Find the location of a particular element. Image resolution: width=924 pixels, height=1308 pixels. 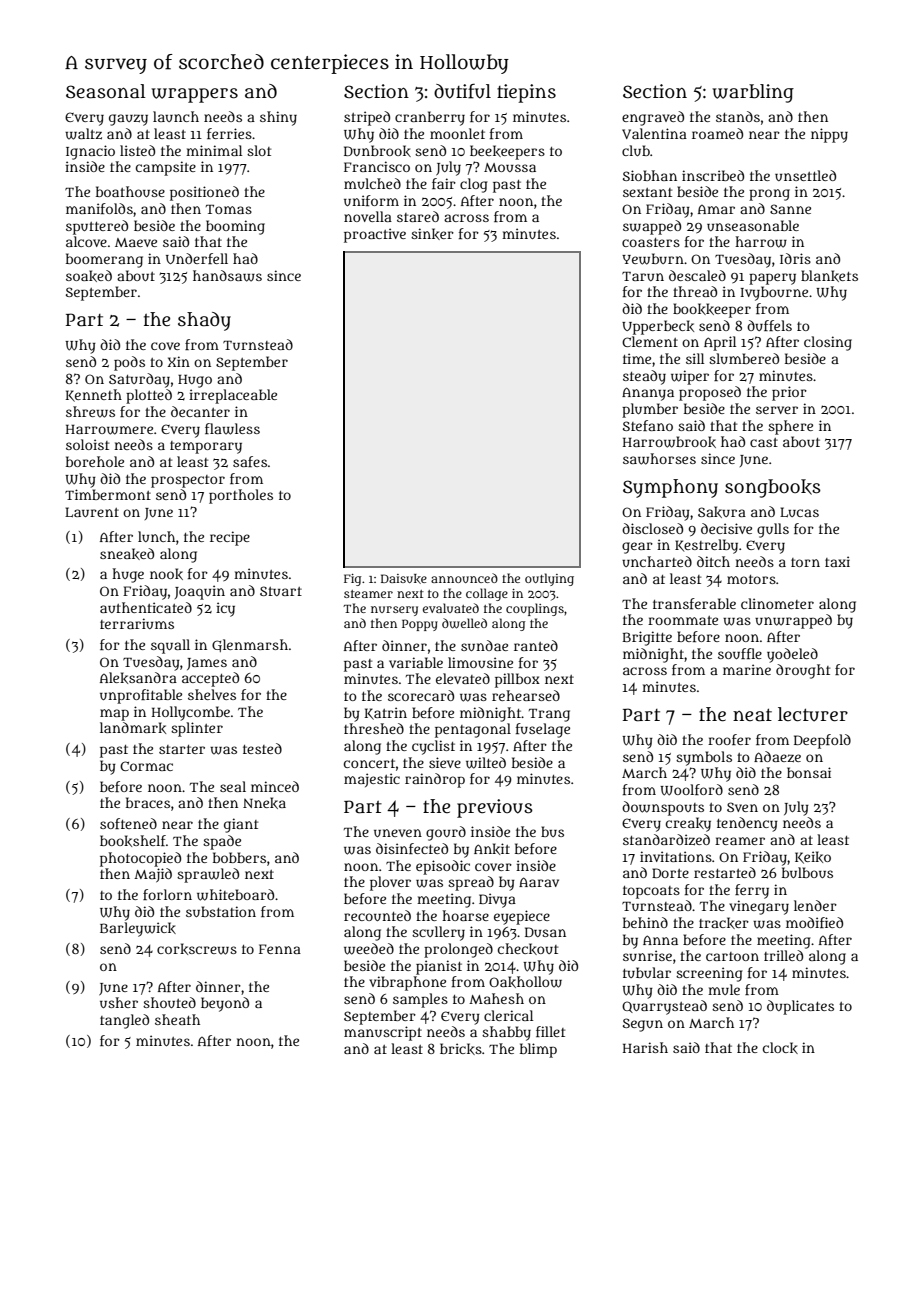

Daisuke is located at coordinates (404, 579).
